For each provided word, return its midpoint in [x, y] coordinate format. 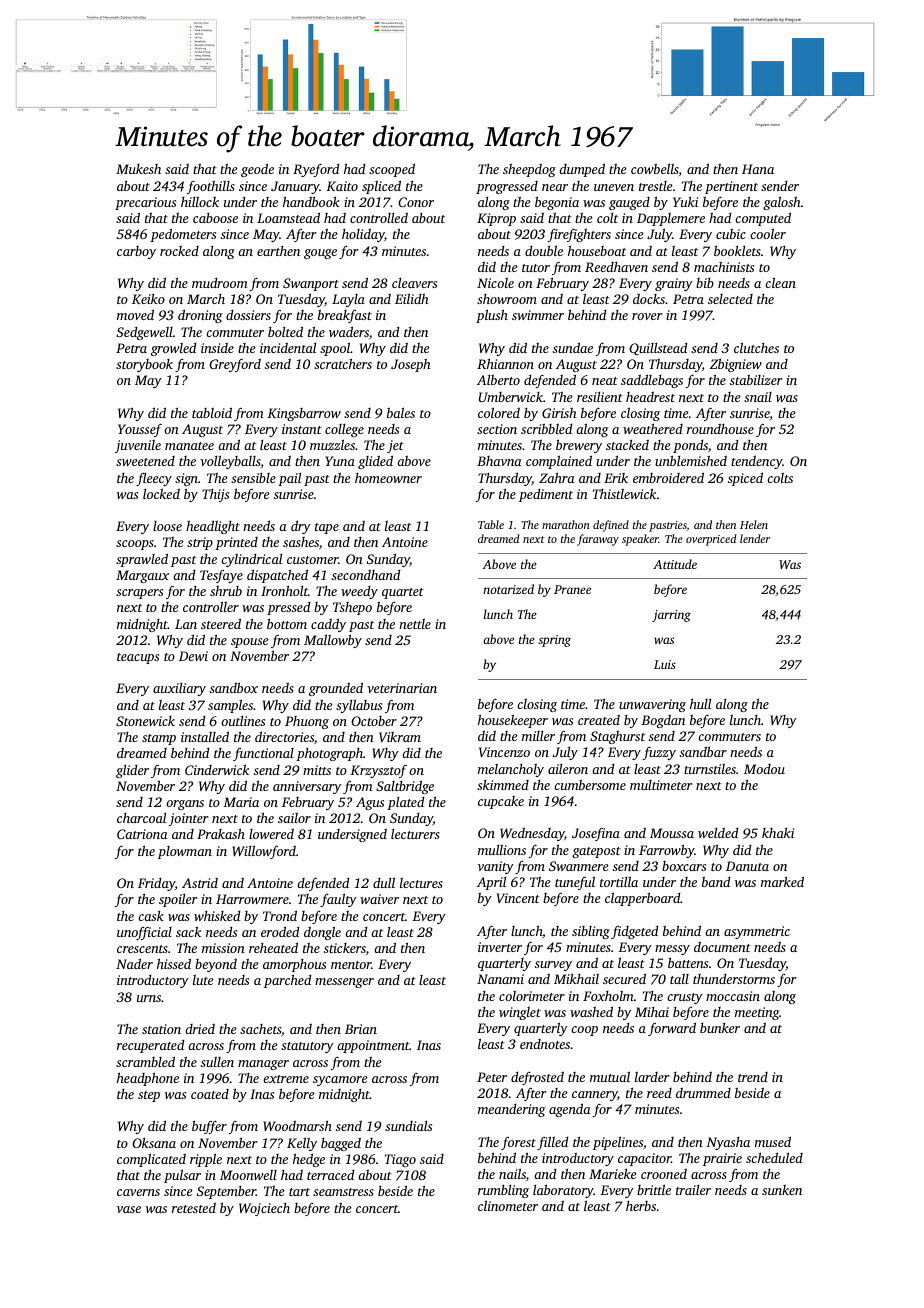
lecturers [415, 834]
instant [302, 429]
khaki [778, 833]
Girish [559, 412]
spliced [381, 187]
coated [210, 1094]
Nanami [500, 979]
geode [257, 170]
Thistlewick [624, 493]
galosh [782, 203]
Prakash [221, 833]
